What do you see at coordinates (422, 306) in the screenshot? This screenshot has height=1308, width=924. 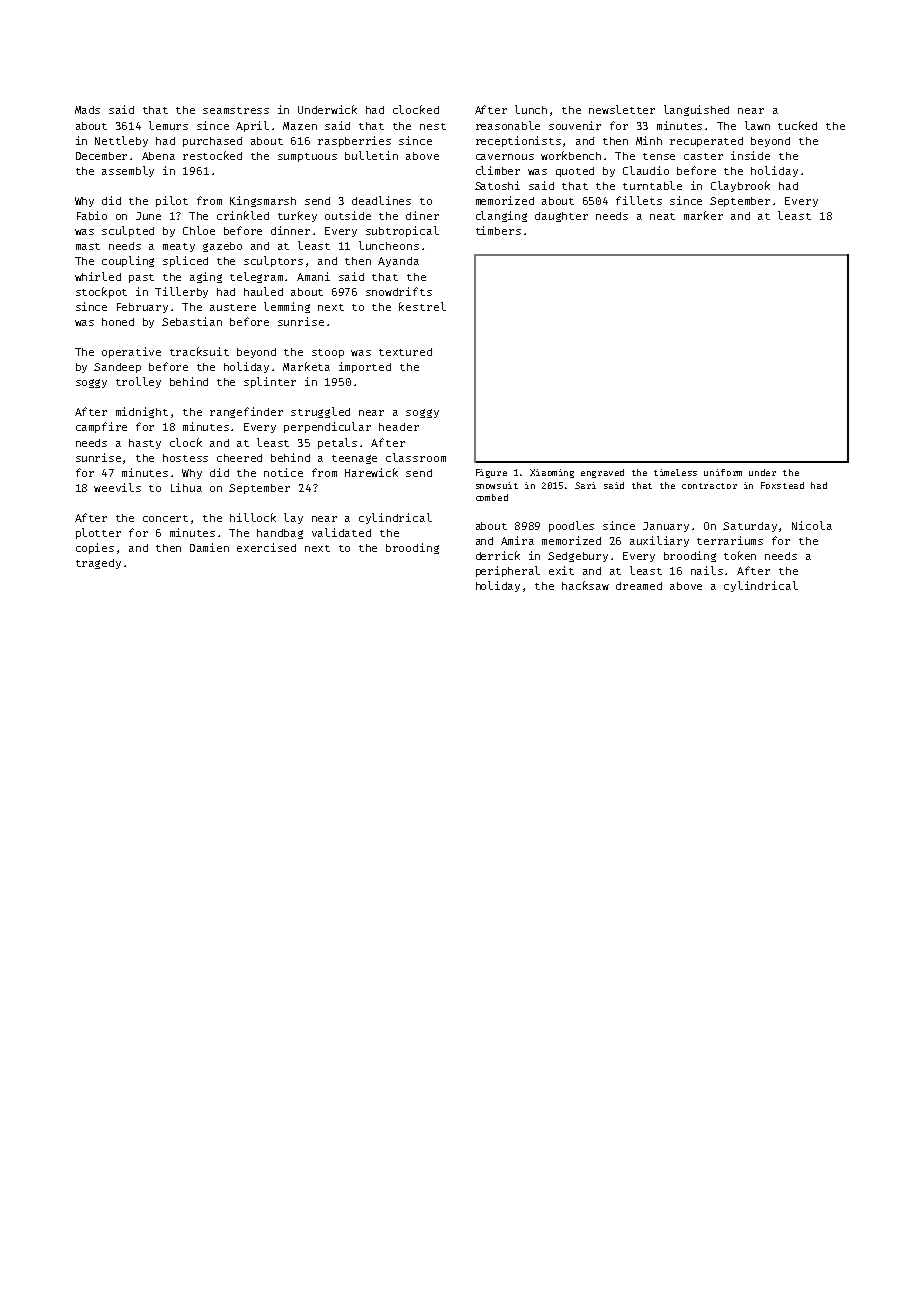 I see `kestrel` at bounding box center [422, 306].
